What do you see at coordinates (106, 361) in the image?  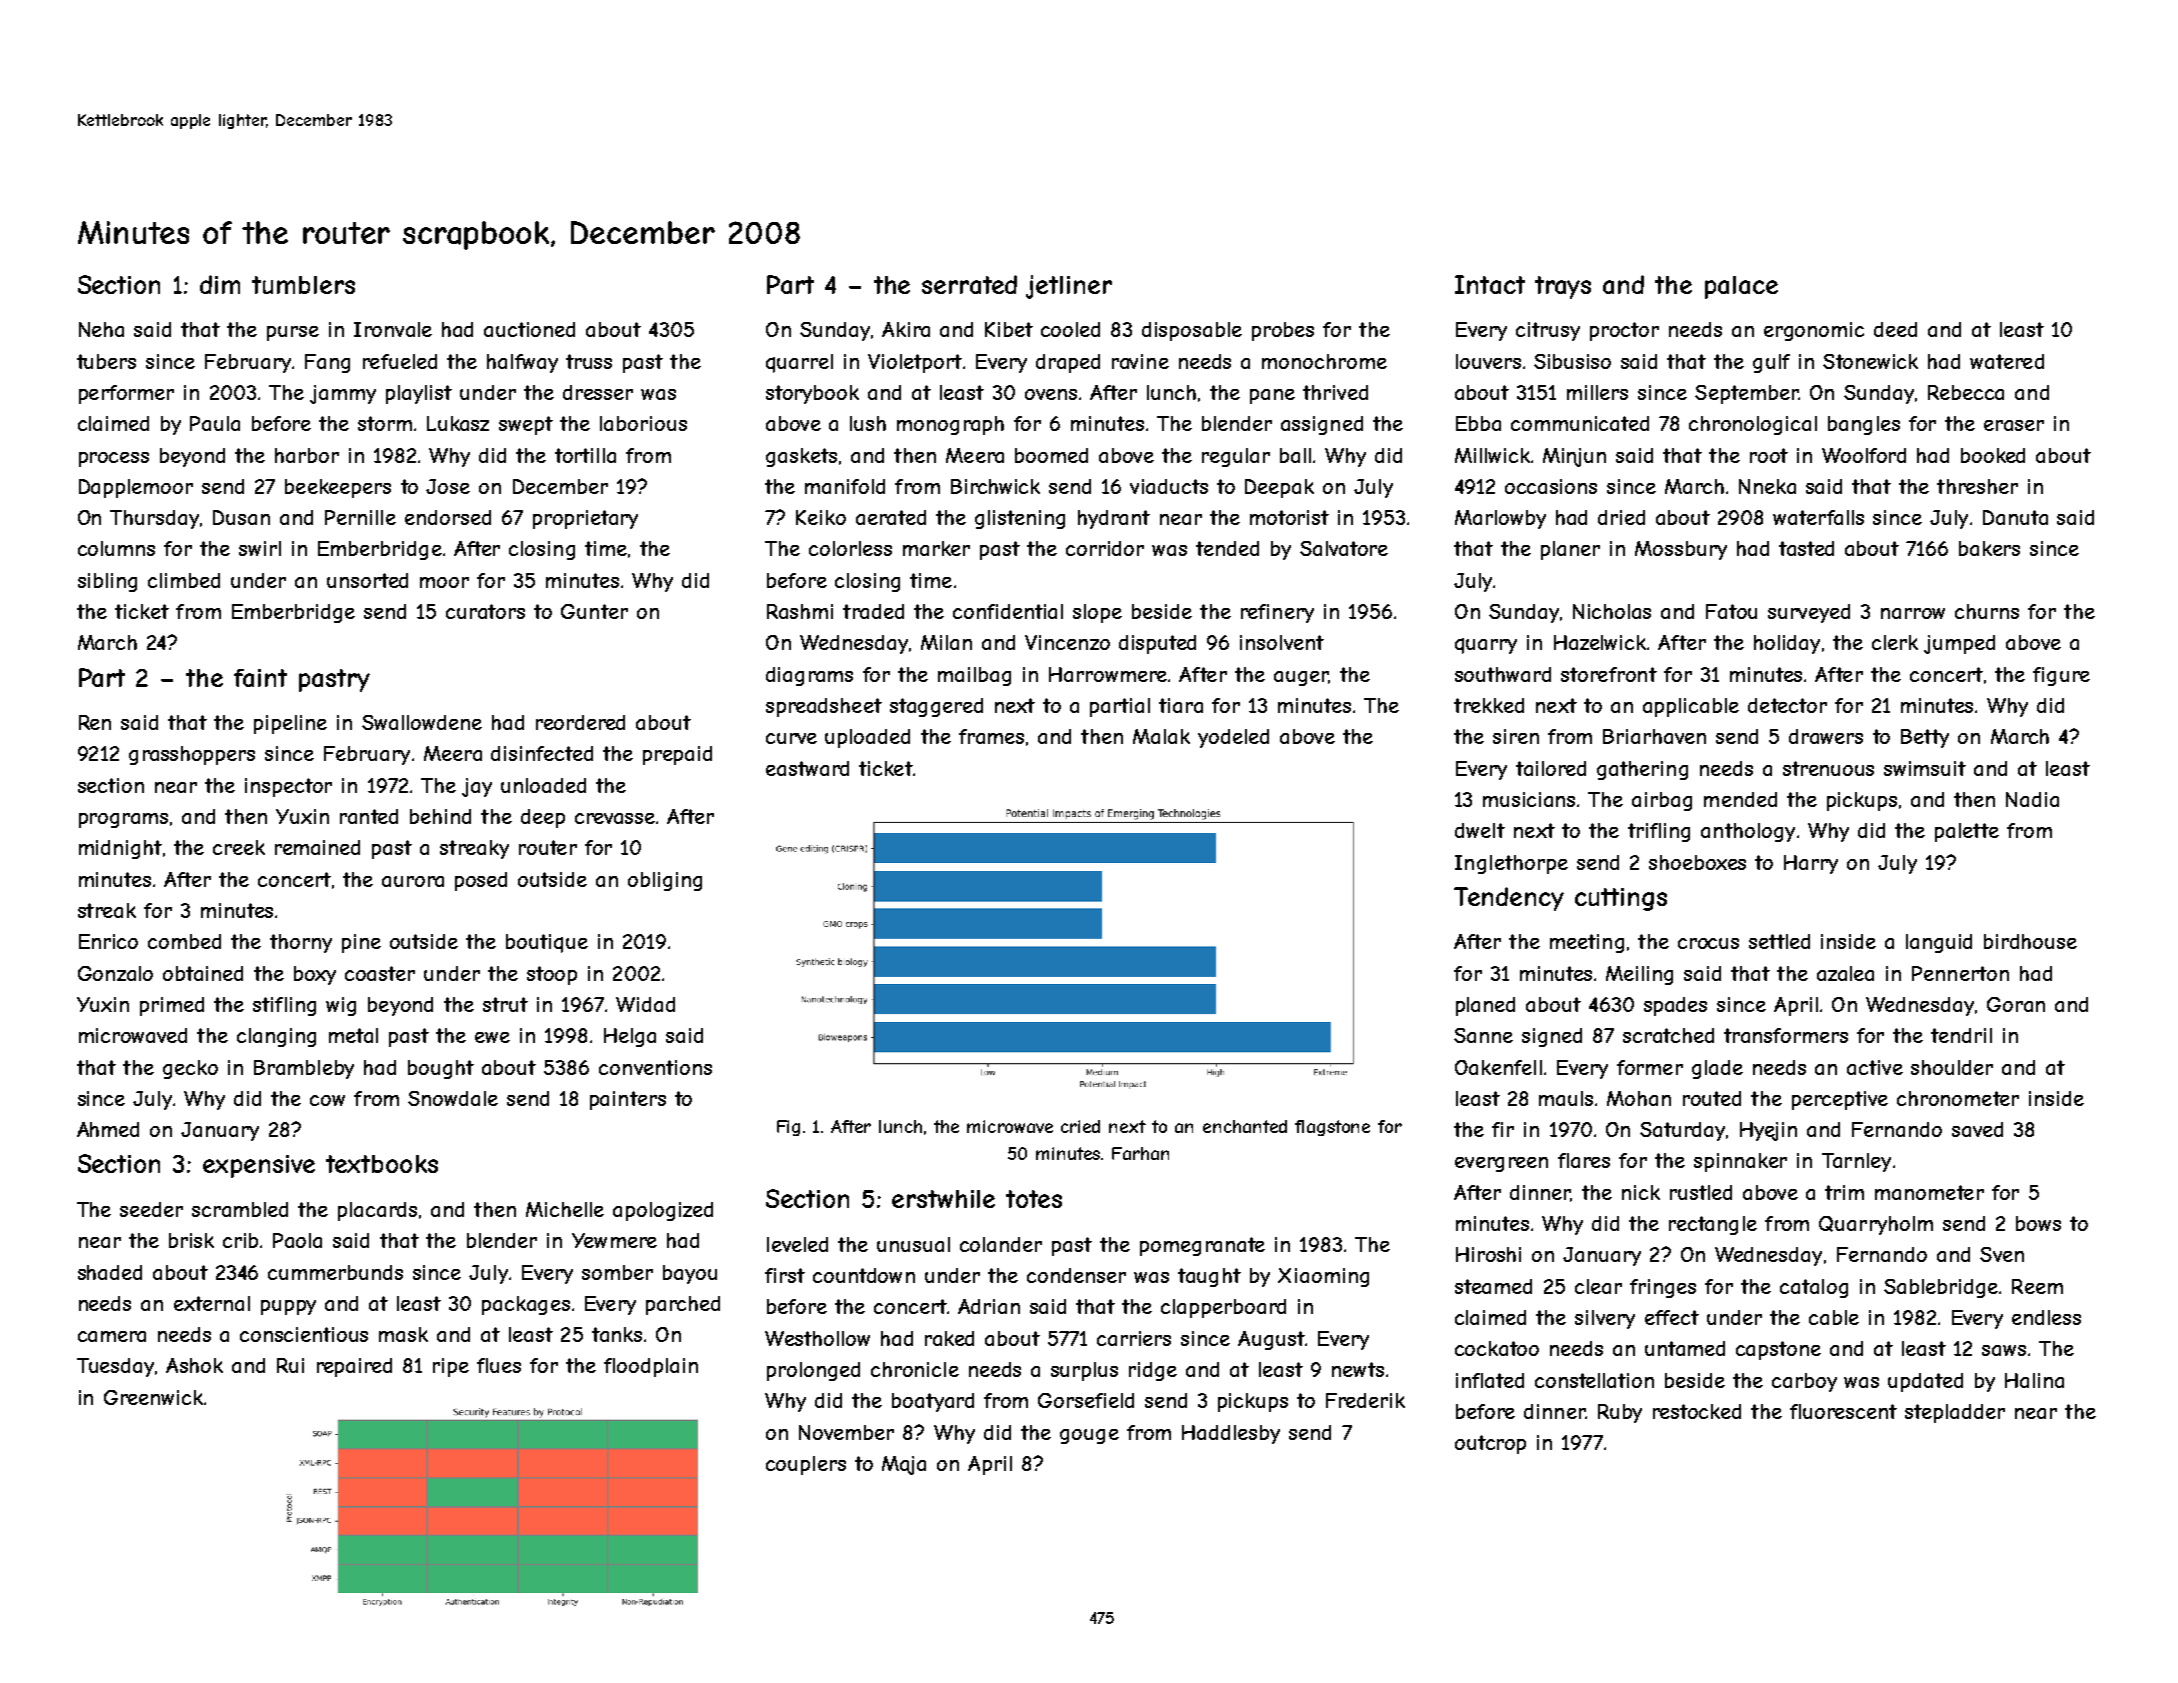 I see `tubers` at bounding box center [106, 361].
